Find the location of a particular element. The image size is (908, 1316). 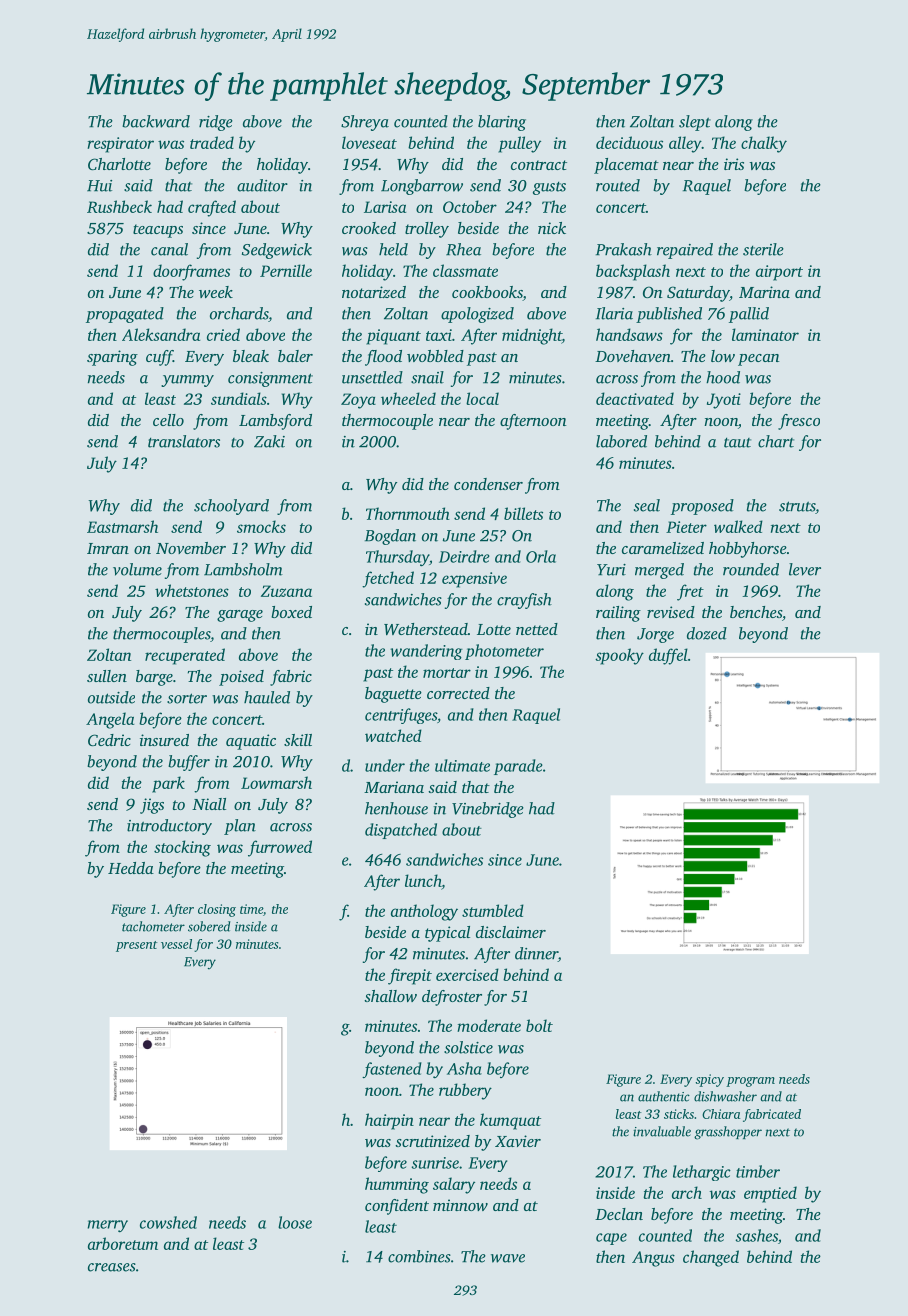

backward is located at coordinates (156, 121).
